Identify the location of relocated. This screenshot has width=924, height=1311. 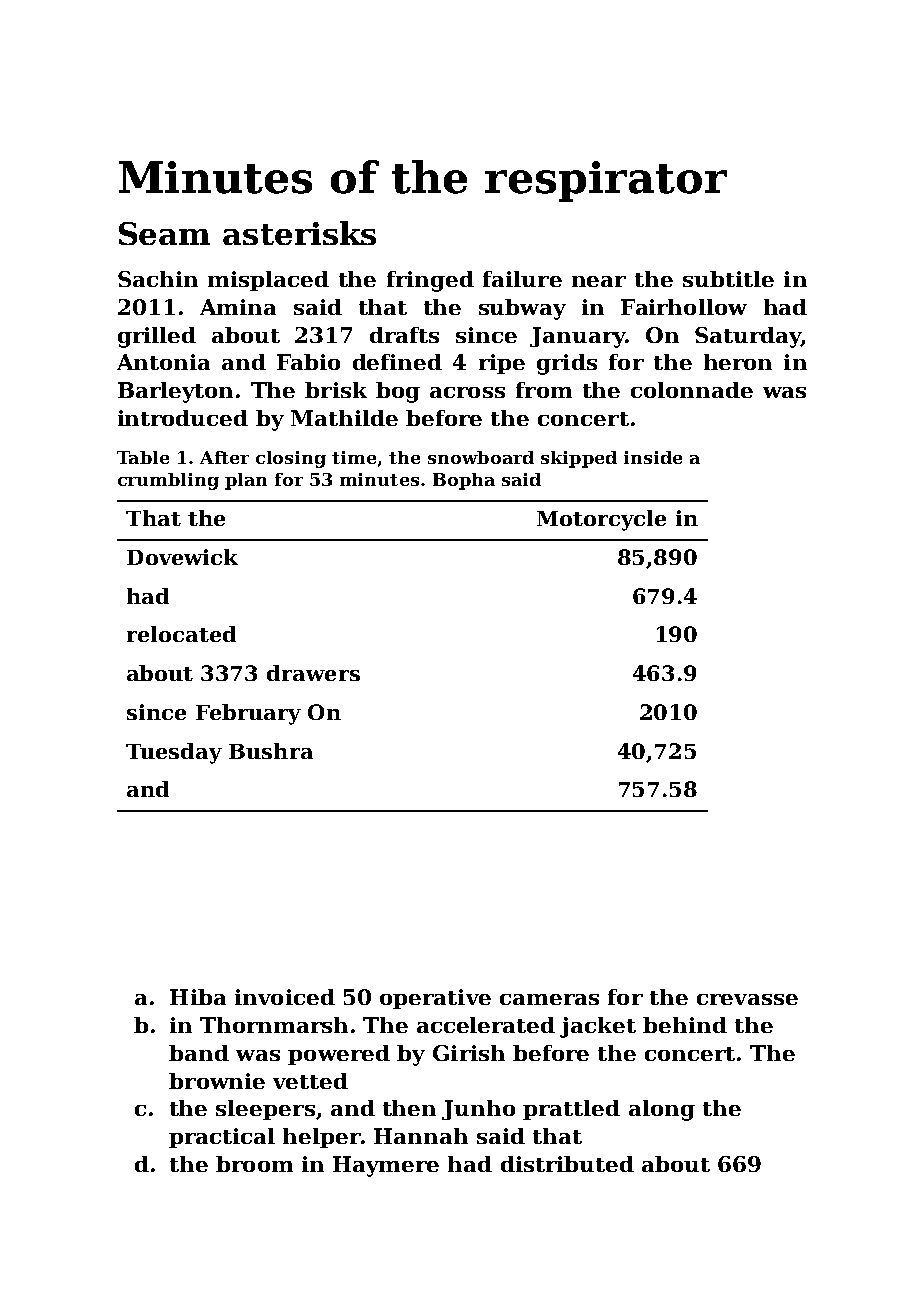
(181, 634).
